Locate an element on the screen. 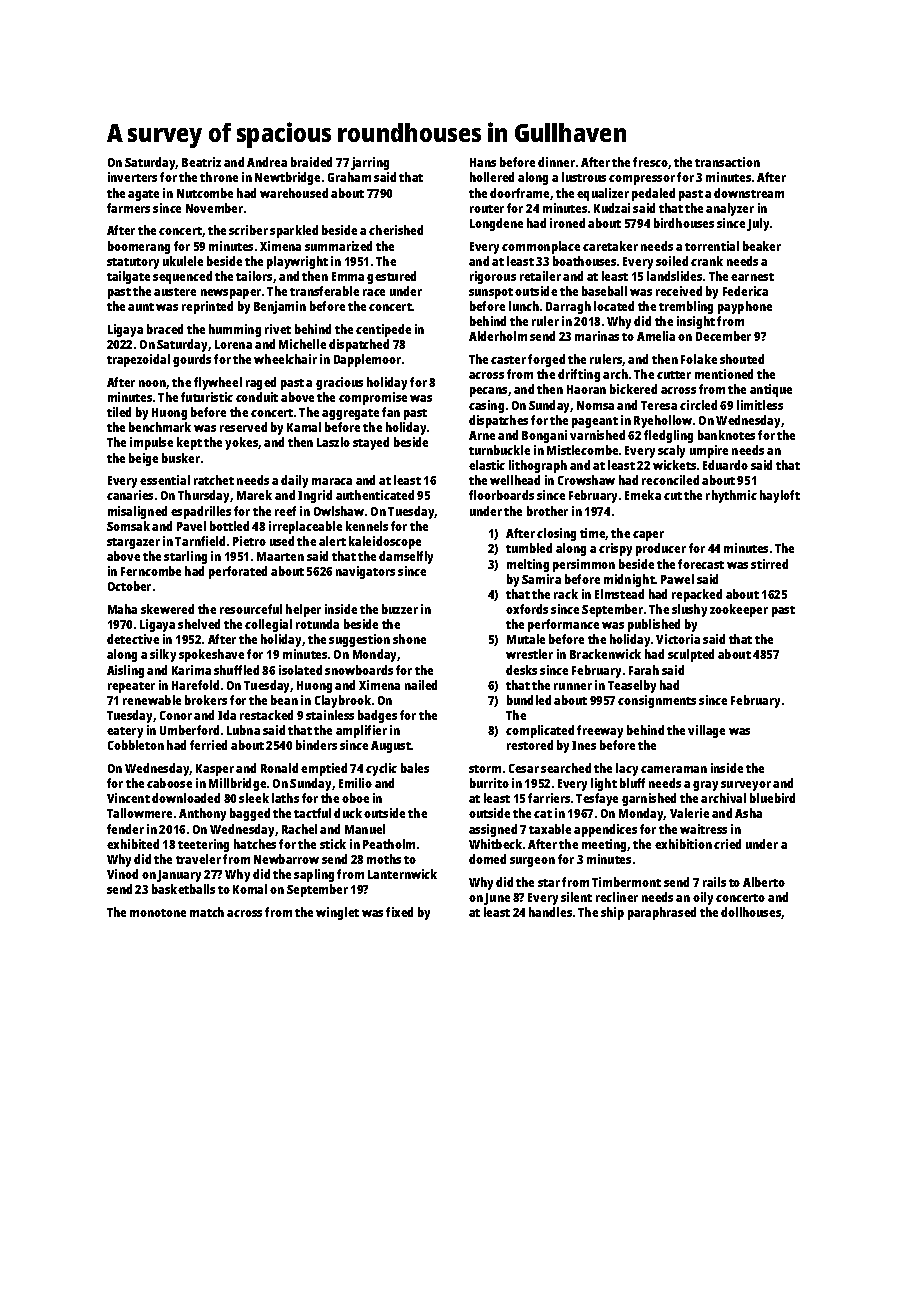 Image resolution: width=908 pixels, height=1316 pixels. Whitbeck is located at coordinates (495, 844).
